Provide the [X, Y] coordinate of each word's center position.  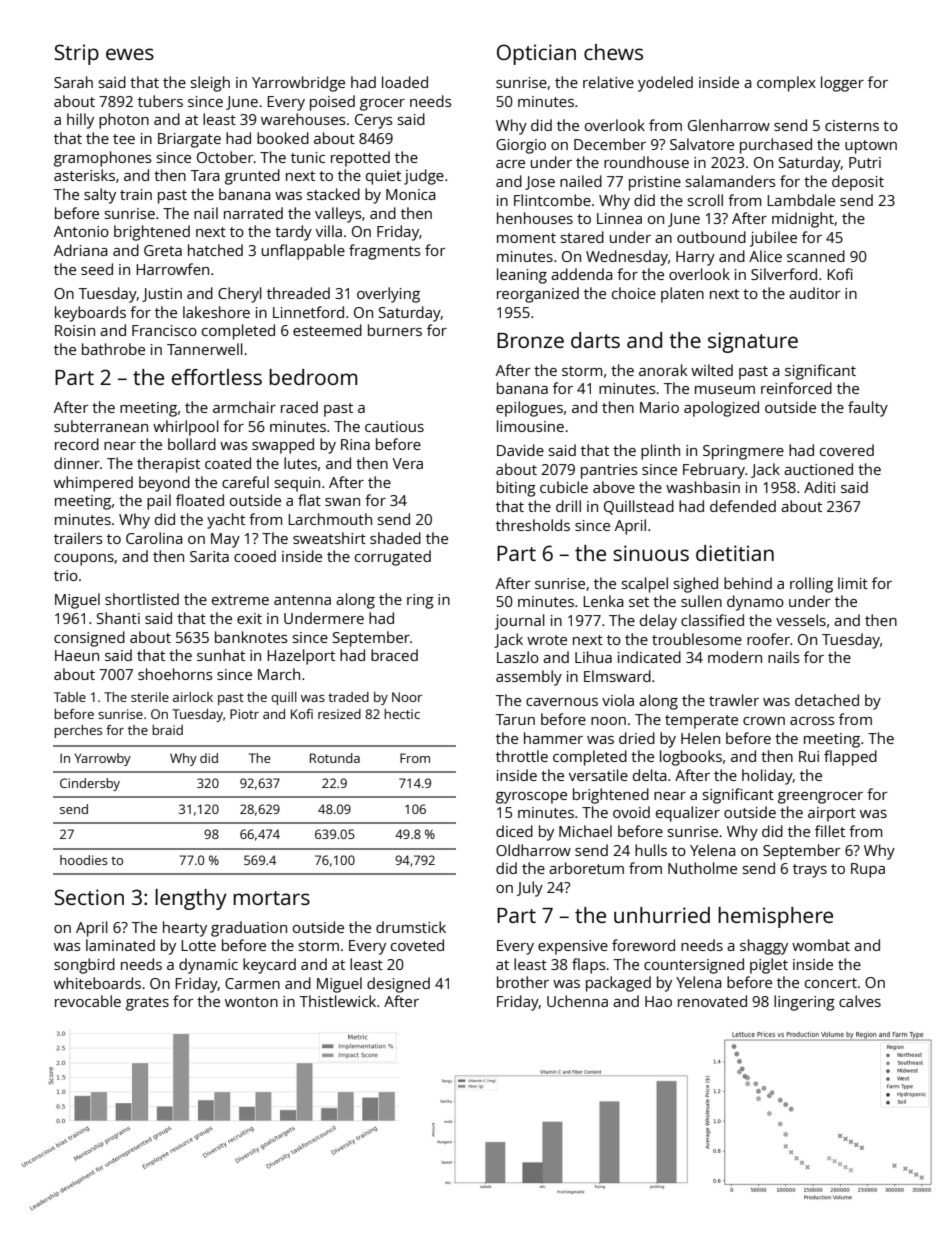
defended [743, 506]
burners [395, 330]
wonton [251, 1002]
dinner [77, 463]
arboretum [586, 868]
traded [348, 697]
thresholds [533, 525]
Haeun [77, 655]
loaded [405, 82]
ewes [130, 54]
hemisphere [775, 917]
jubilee [773, 239]
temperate [701, 722]
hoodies [84, 860]
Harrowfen [172, 269]
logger [842, 84]
